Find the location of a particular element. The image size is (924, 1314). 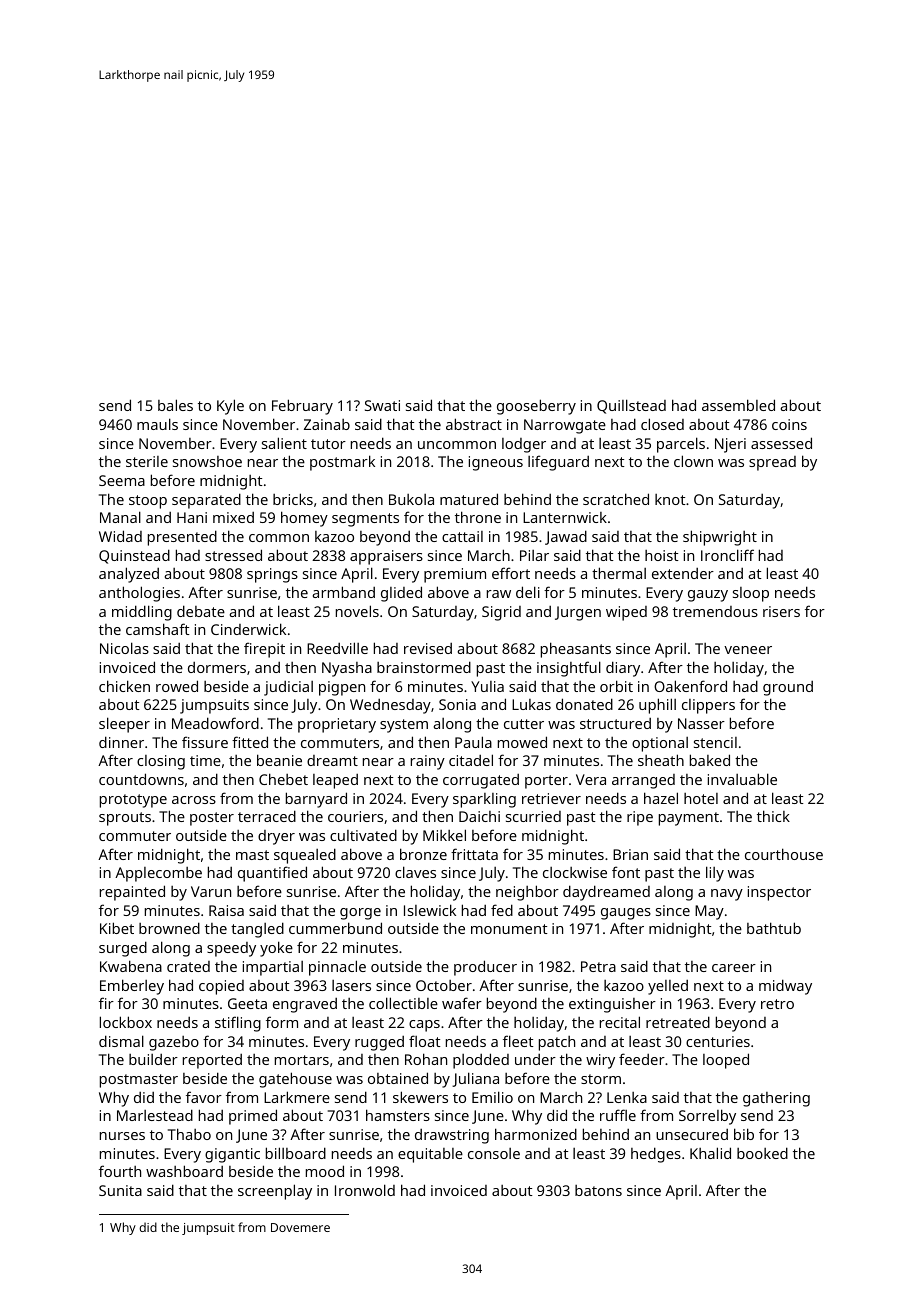

skewers is located at coordinates (420, 1097).
